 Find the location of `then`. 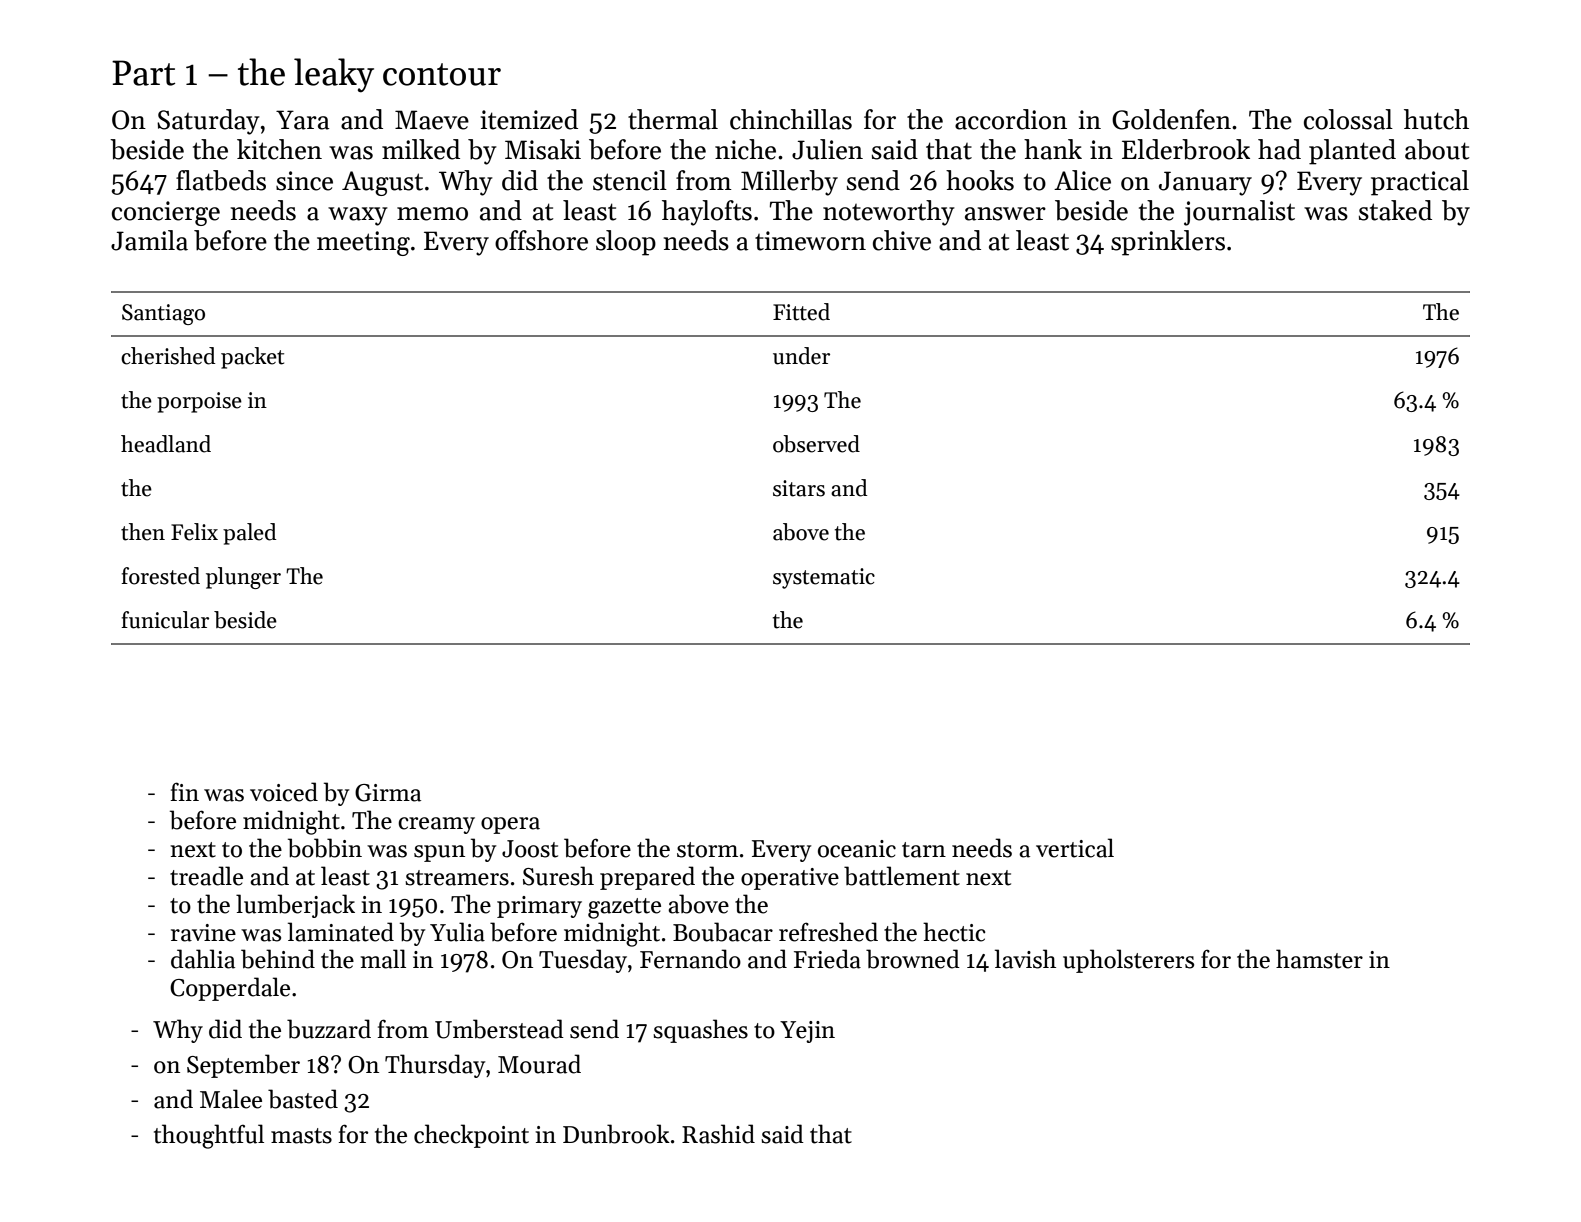

then is located at coordinates (143, 532).
